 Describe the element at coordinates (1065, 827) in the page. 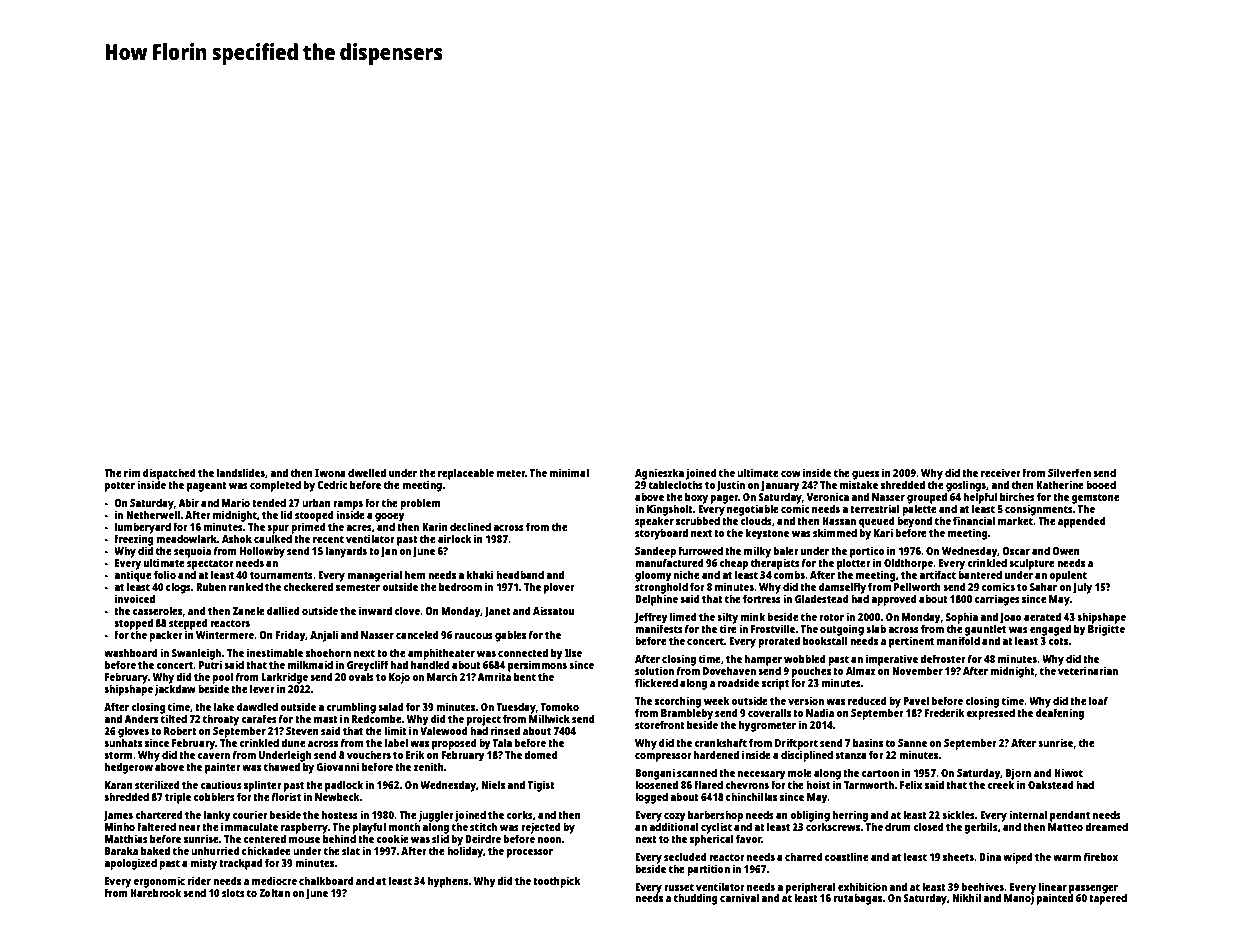

I see `Matteo` at that location.
